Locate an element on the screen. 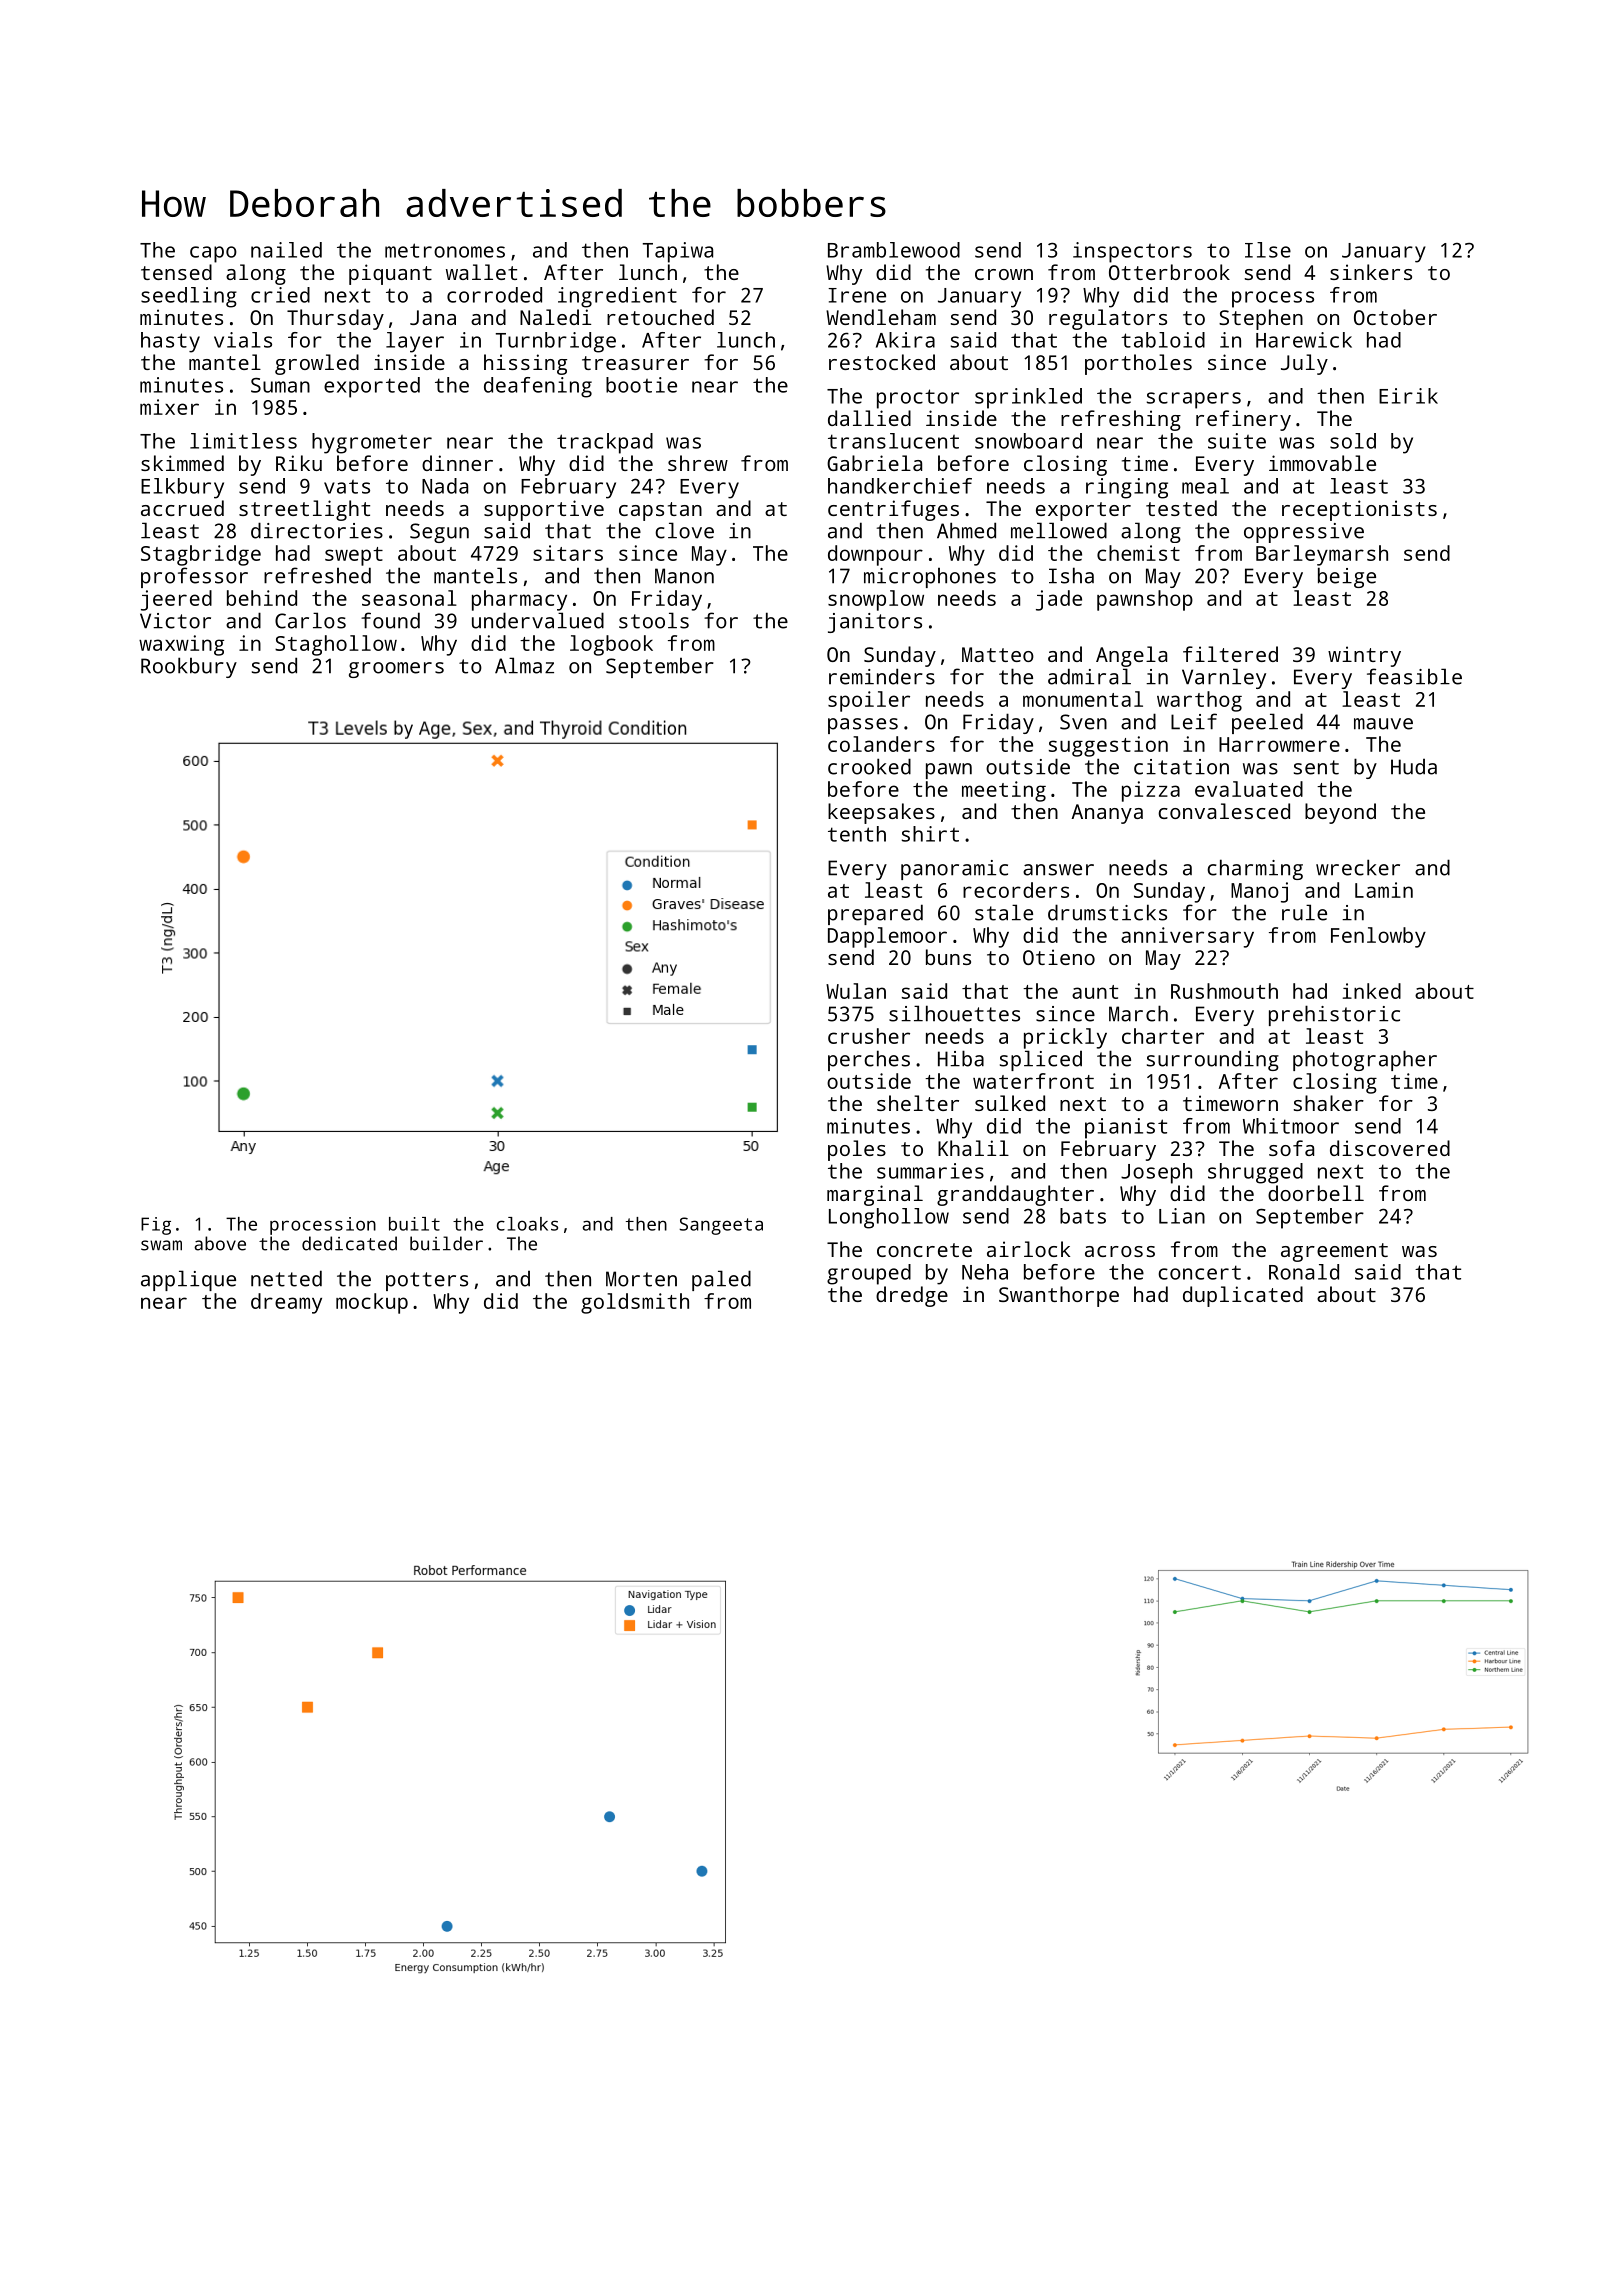 Image resolution: width=1620 pixels, height=2292 pixels. metronomes is located at coordinates (445, 250).
